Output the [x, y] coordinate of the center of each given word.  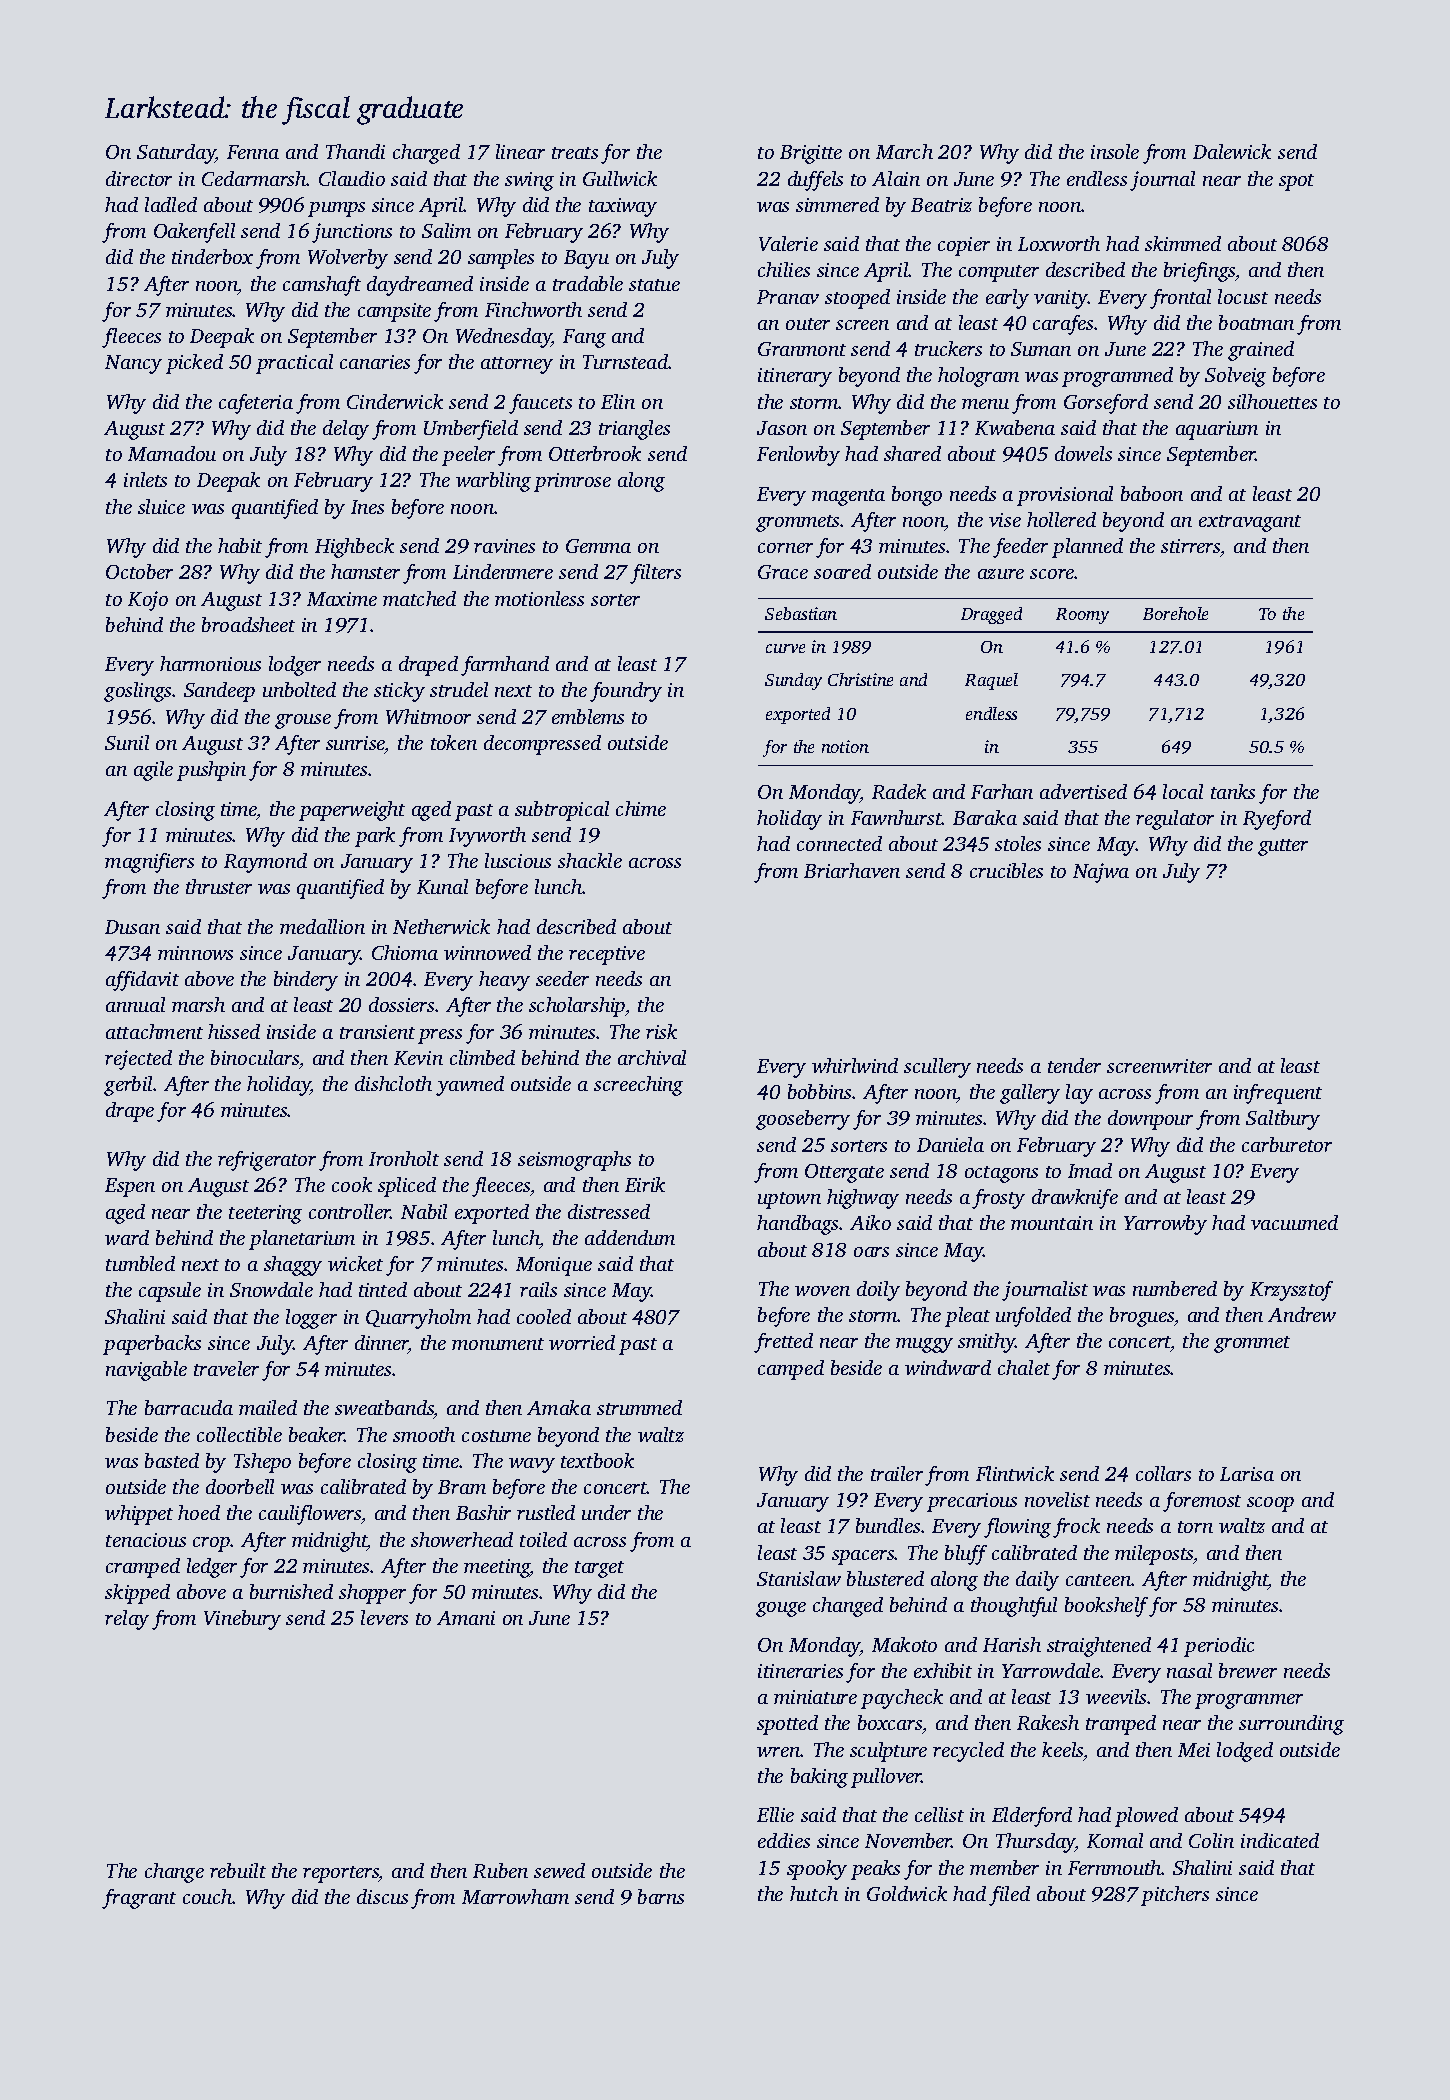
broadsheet [248, 624]
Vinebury [242, 1620]
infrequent [1278, 1094]
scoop [1270, 1504]
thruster [219, 886]
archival [652, 1057]
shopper [372, 1594]
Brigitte [811, 154]
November [908, 1840]
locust [1243, 296]
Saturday [176, 154]
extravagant [1250, 523]
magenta [848, 497]
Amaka [559, 1407]
